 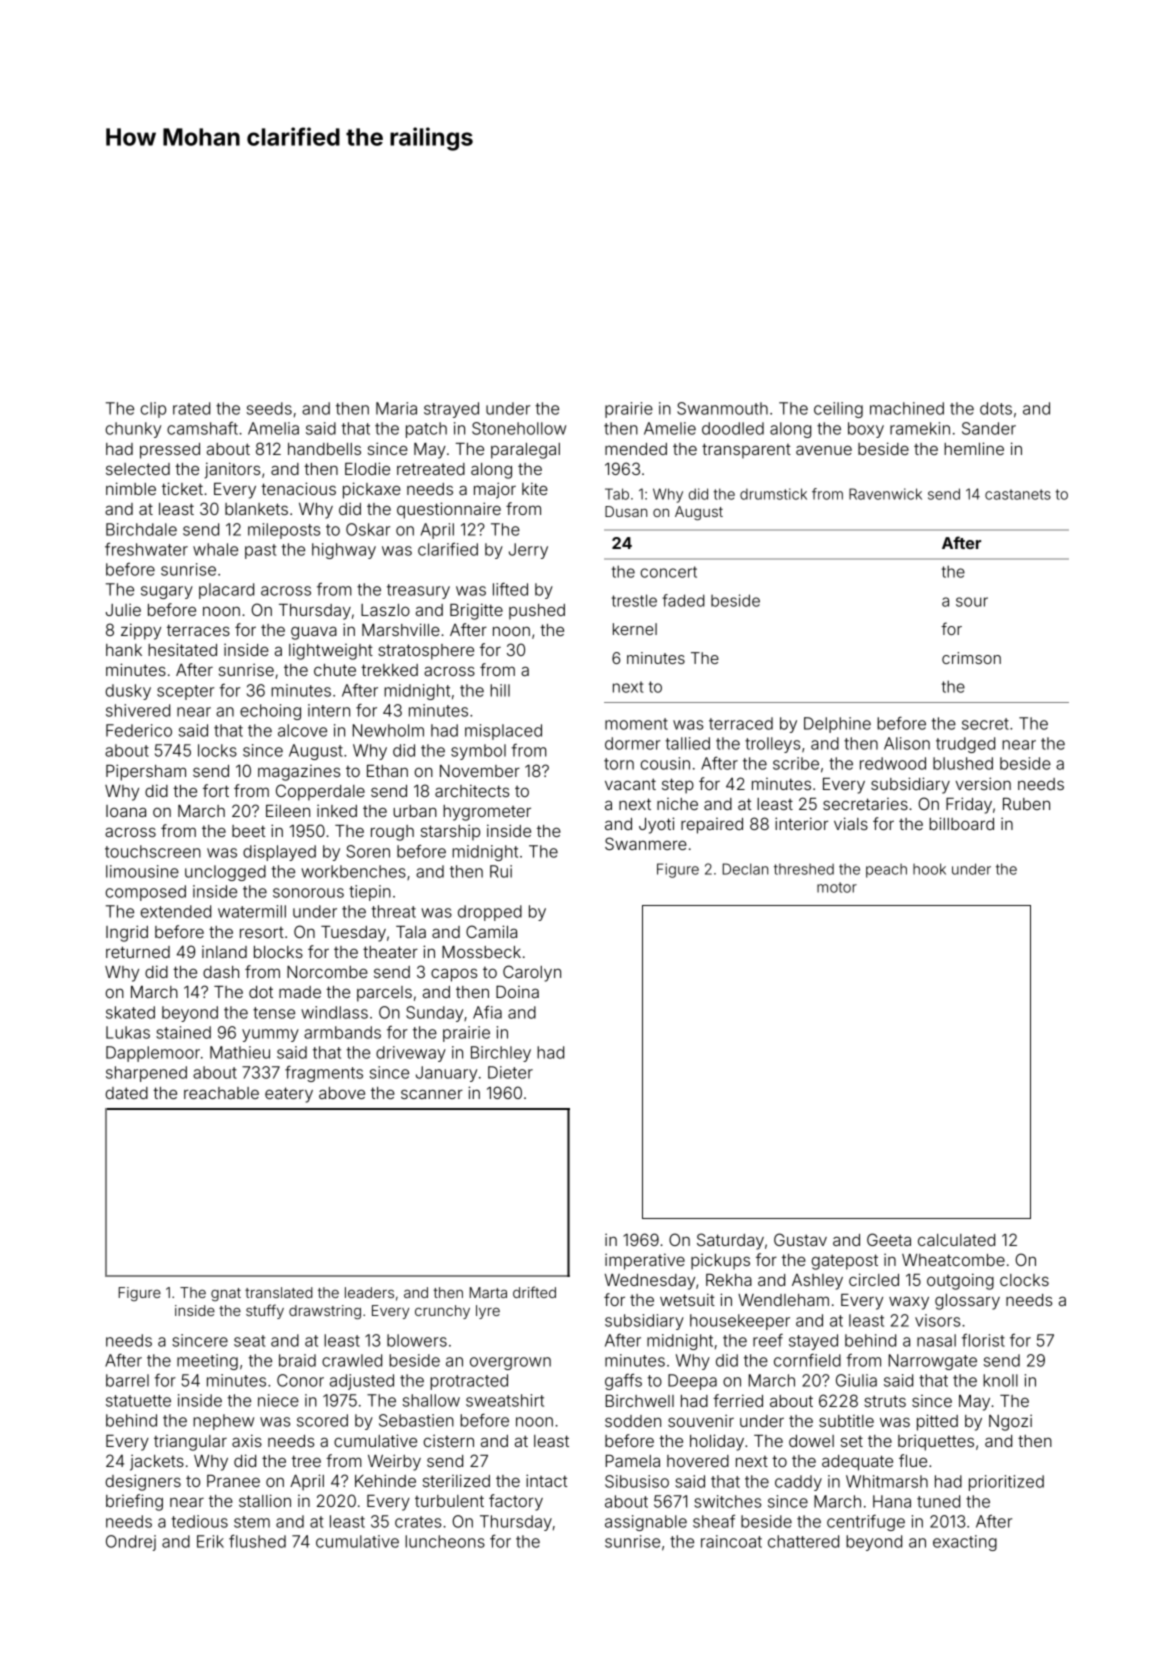 I want to click on blankets, so click(x=256, y=509).
